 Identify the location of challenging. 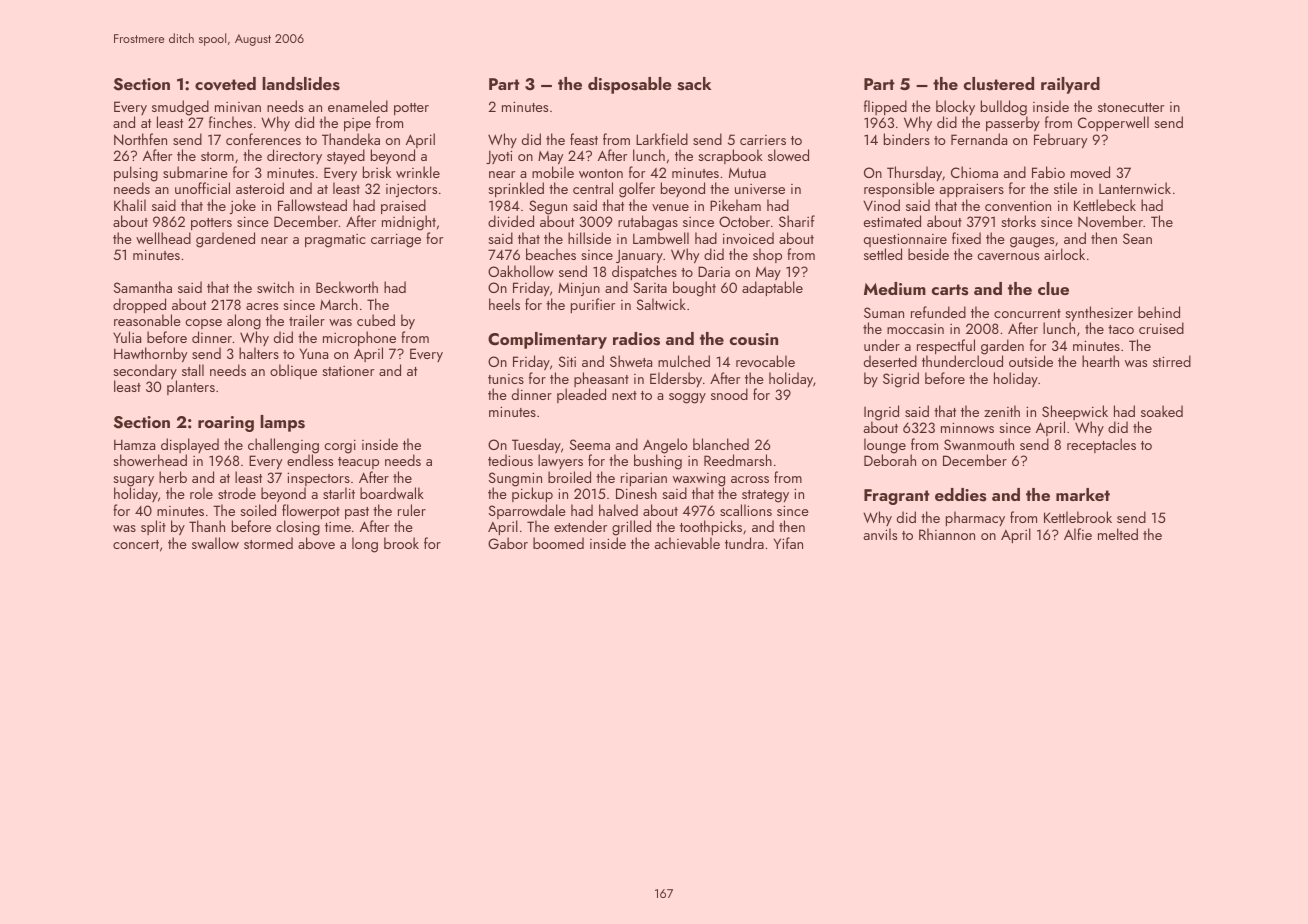
(283, 446).
